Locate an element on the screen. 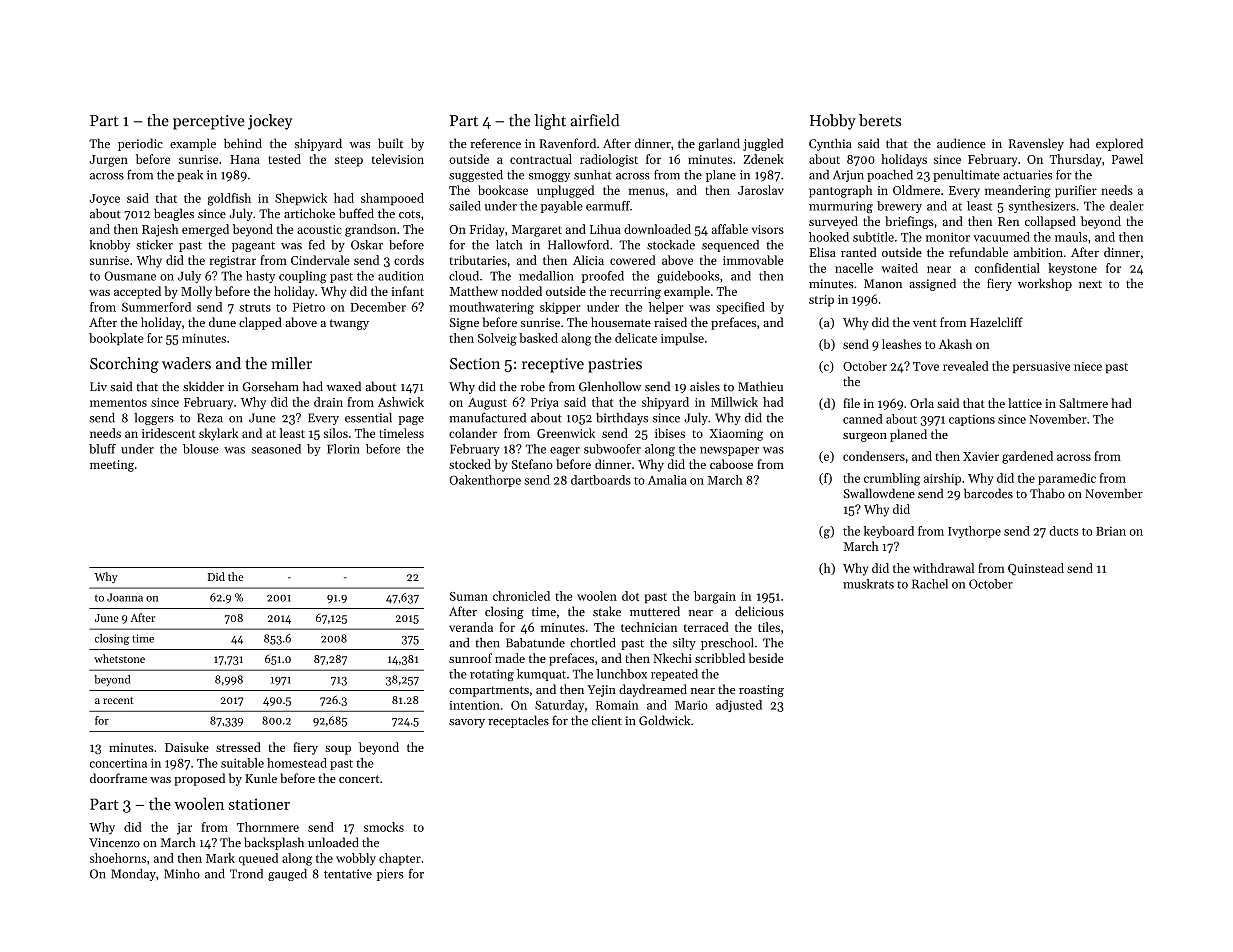 Image resolution: width=1233 pixels, height=952 pixels. Joanna is located at coordinates (125, 597).
